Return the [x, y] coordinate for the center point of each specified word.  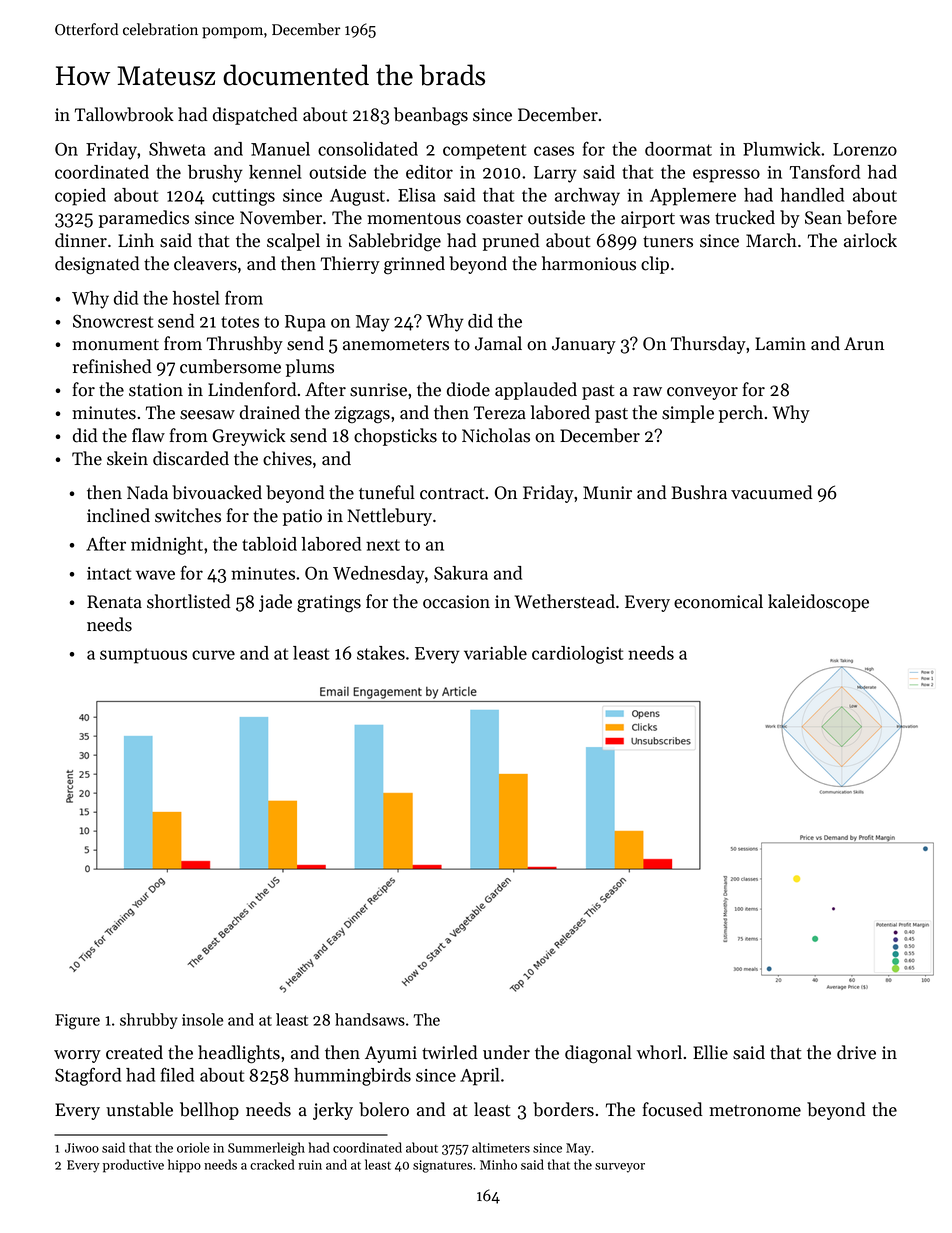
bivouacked [217, 492]
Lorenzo [865, 149]
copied [80, 197]
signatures [442, 1166]
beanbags [431, 116]
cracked [272, 1164]
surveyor [620, 1168]
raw [647, 391]
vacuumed [771, 492]
